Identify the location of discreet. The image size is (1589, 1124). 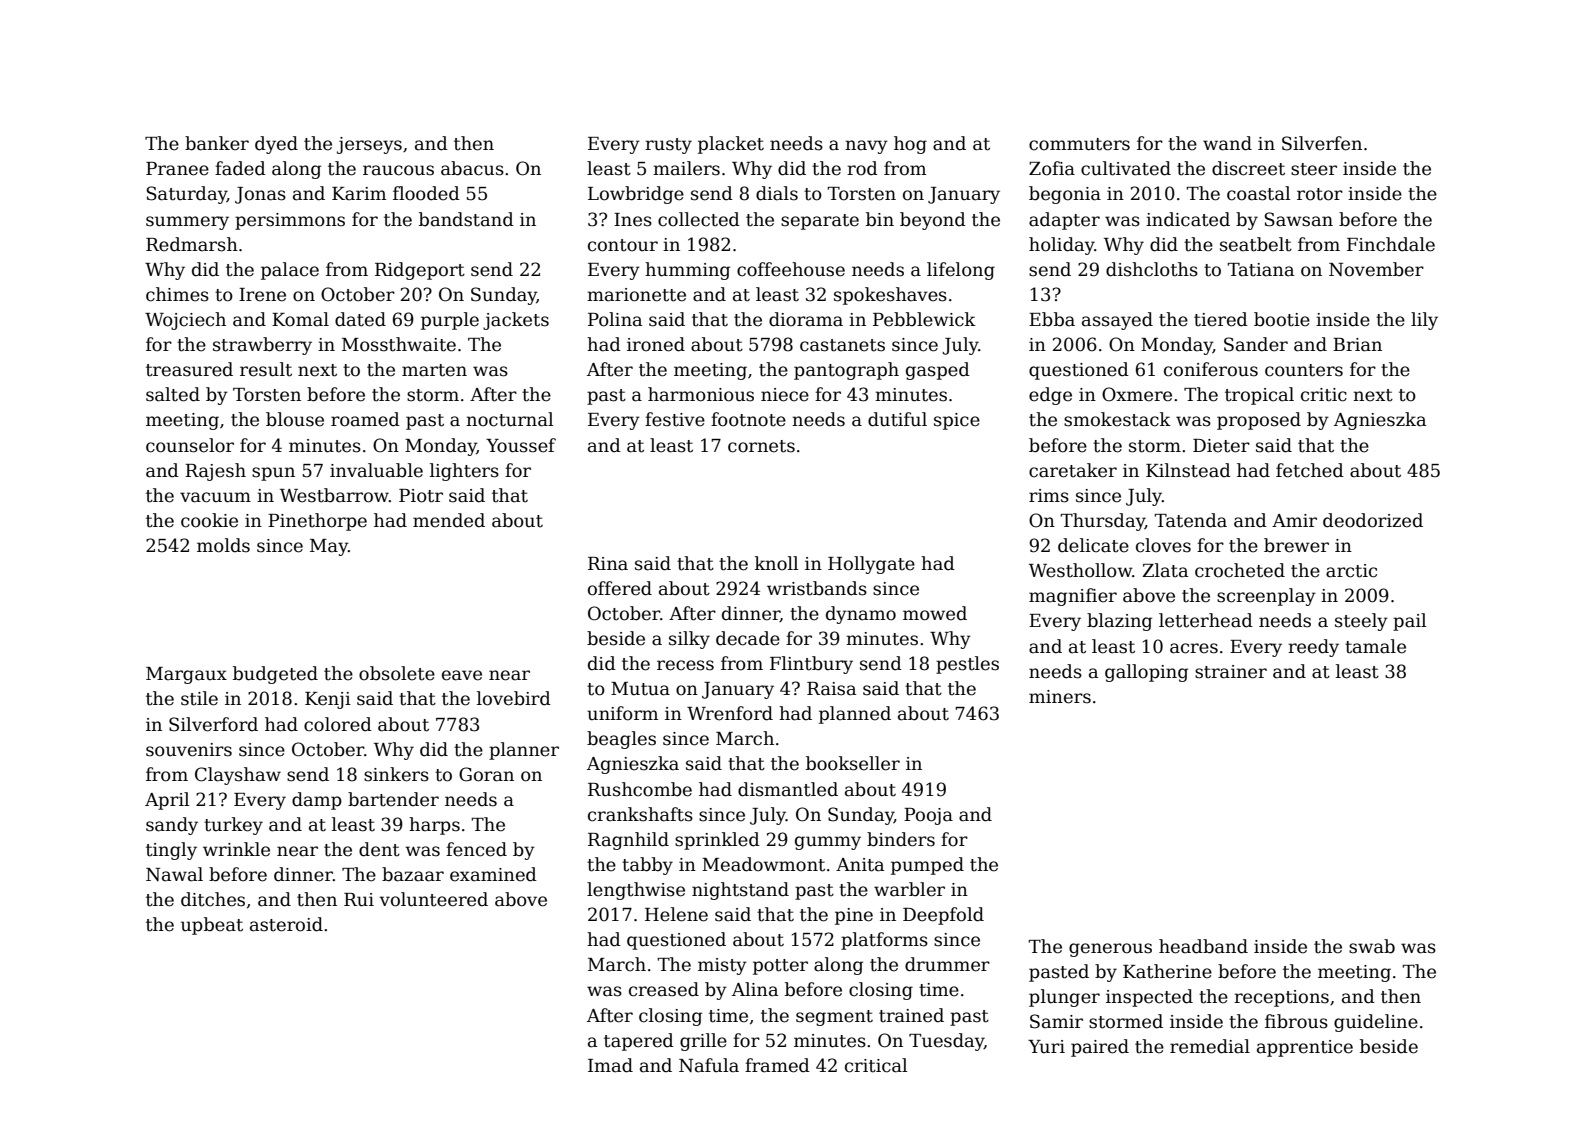
(1248, 168).
